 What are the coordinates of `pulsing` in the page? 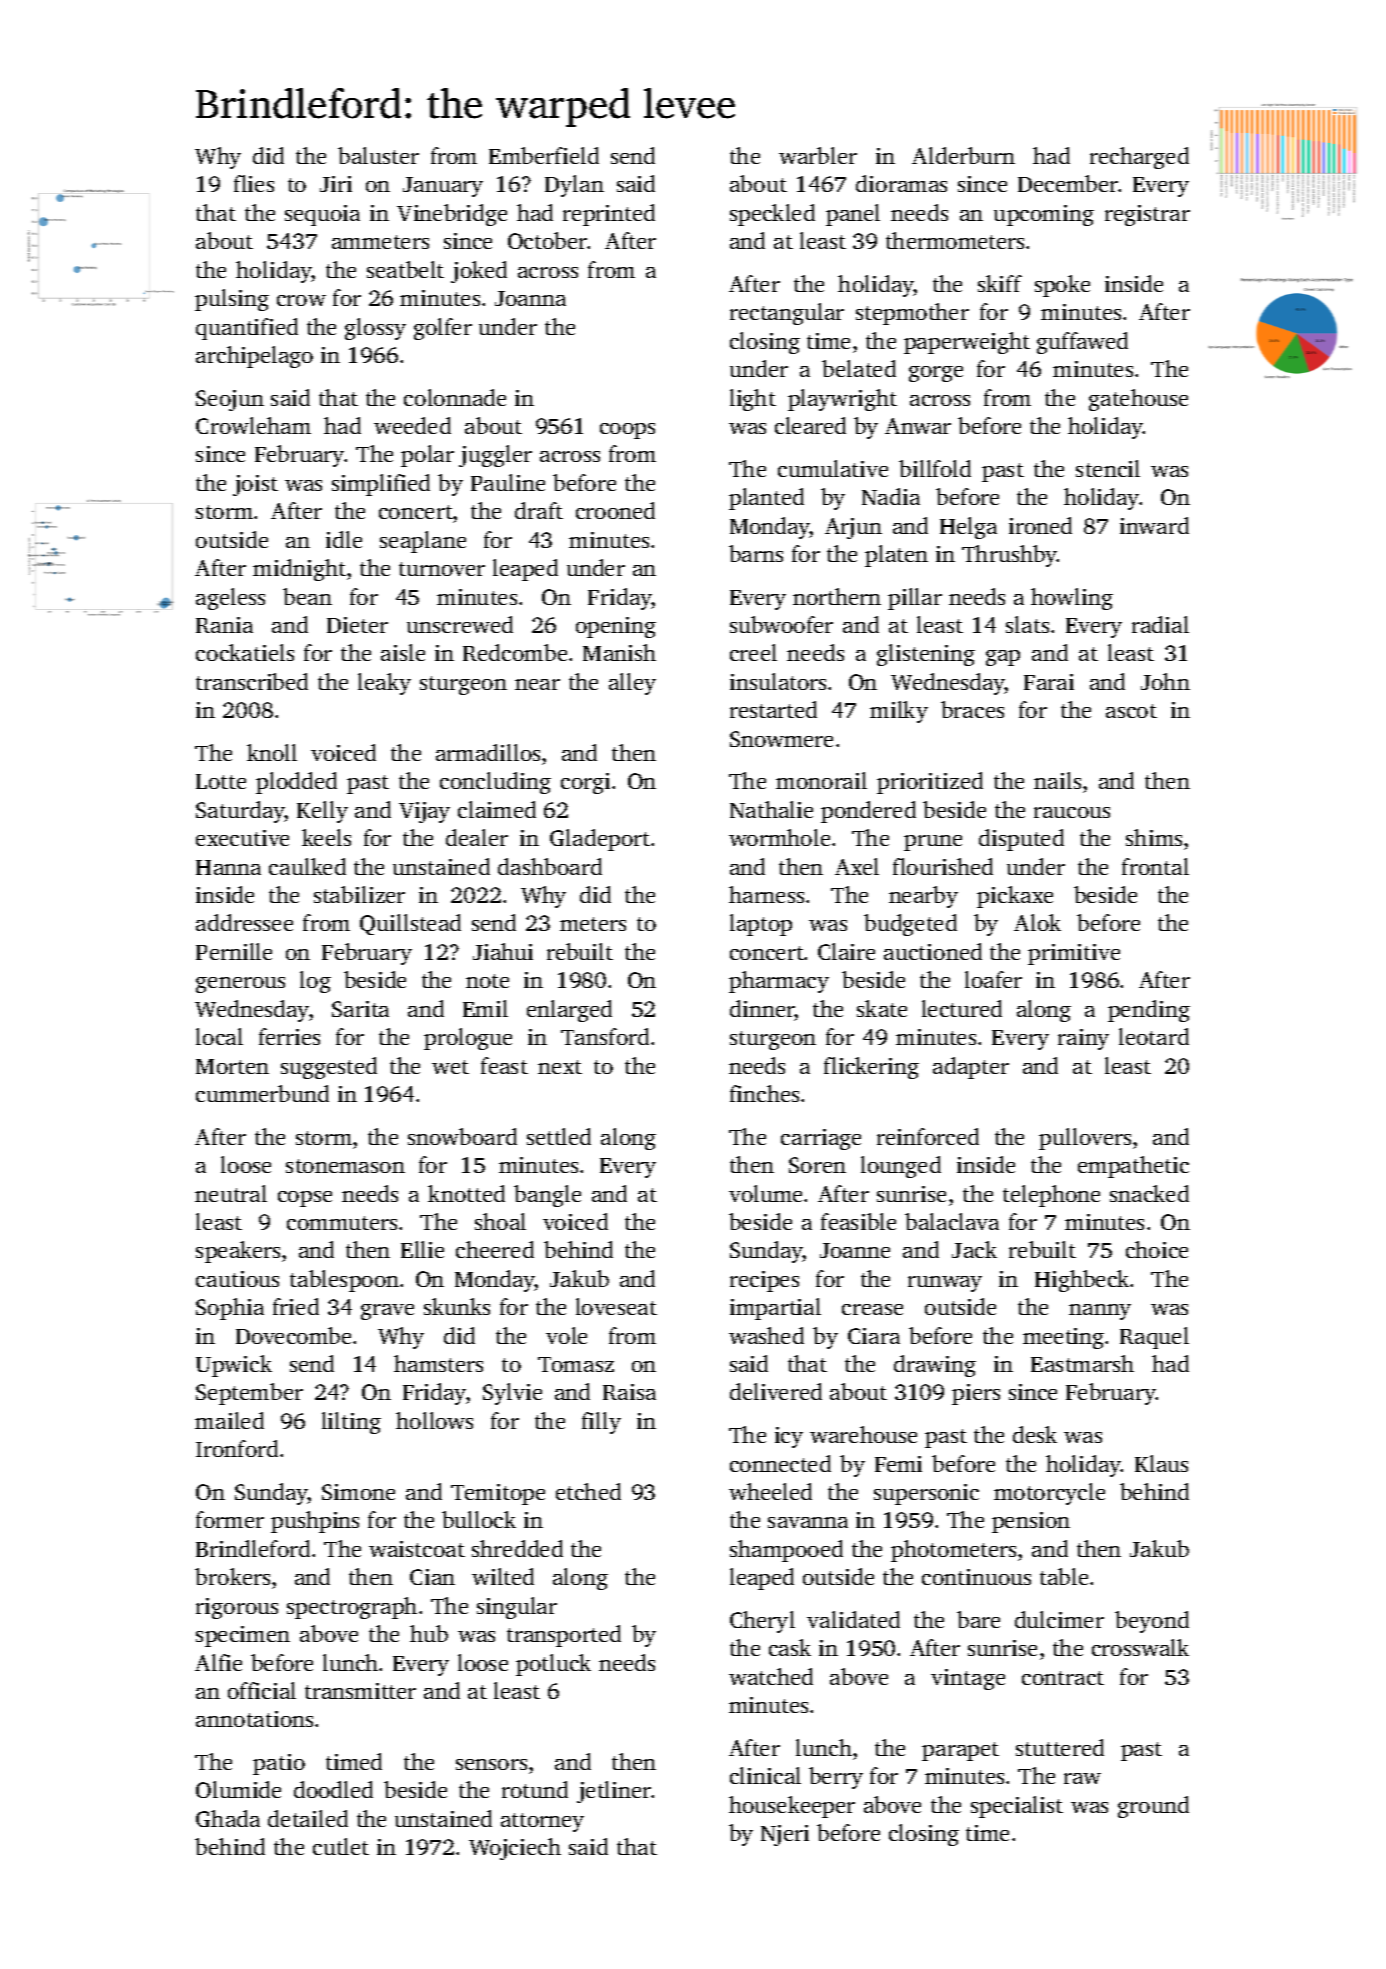 It's located at (232, 300).
